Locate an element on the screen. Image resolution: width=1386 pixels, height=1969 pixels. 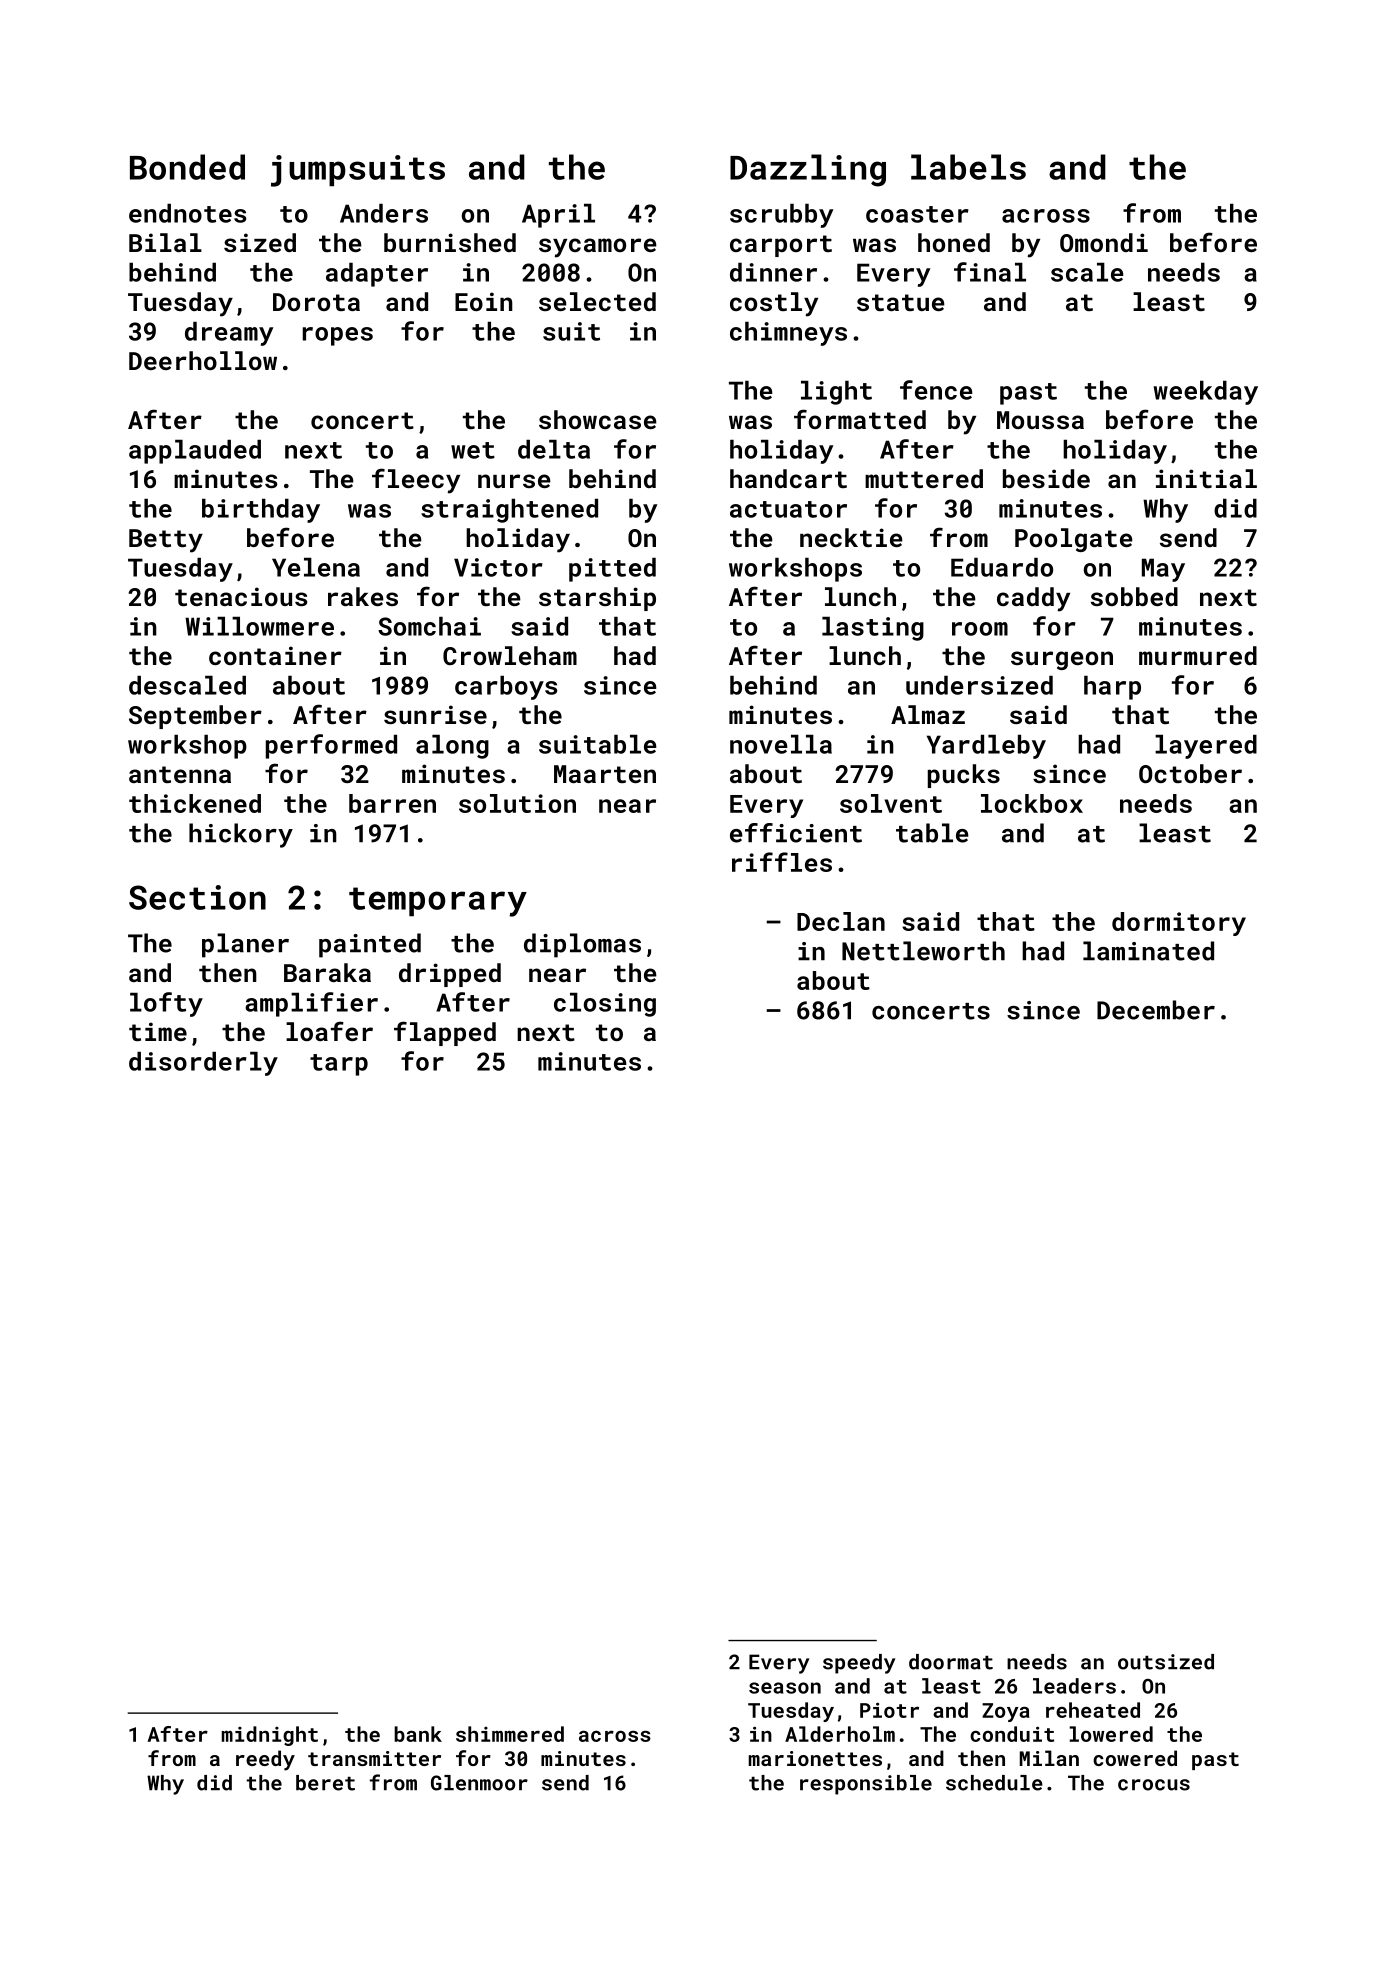
December is located at coordinates (1156, 1010).
